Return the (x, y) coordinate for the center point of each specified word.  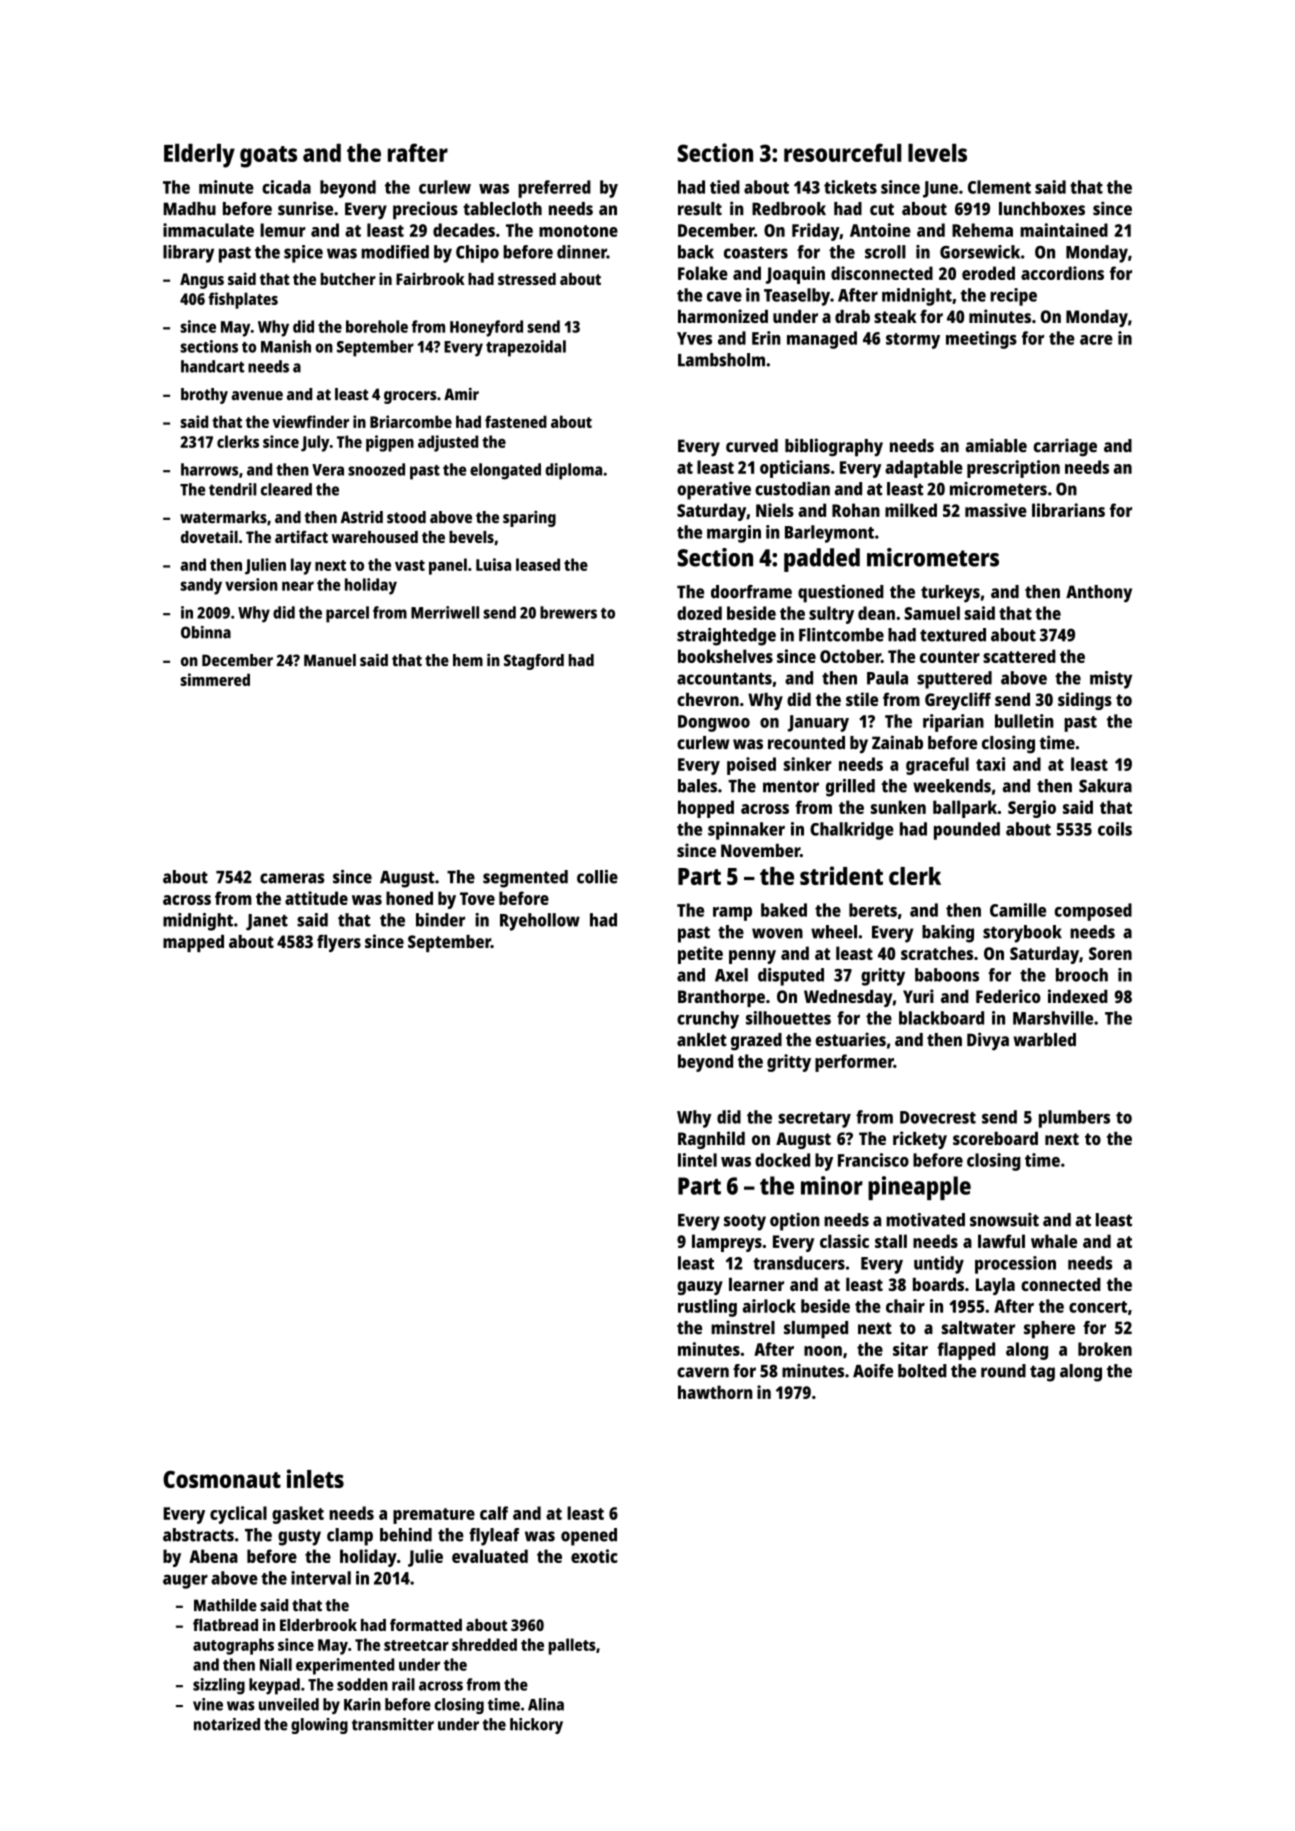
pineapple (919, 1188)
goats (268, 157)
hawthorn (715, 1392)
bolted (922, 1371)
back (696, 252)
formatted (426, 1625)
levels (937, 153)
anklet (702, 1040)
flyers (339, 943)
